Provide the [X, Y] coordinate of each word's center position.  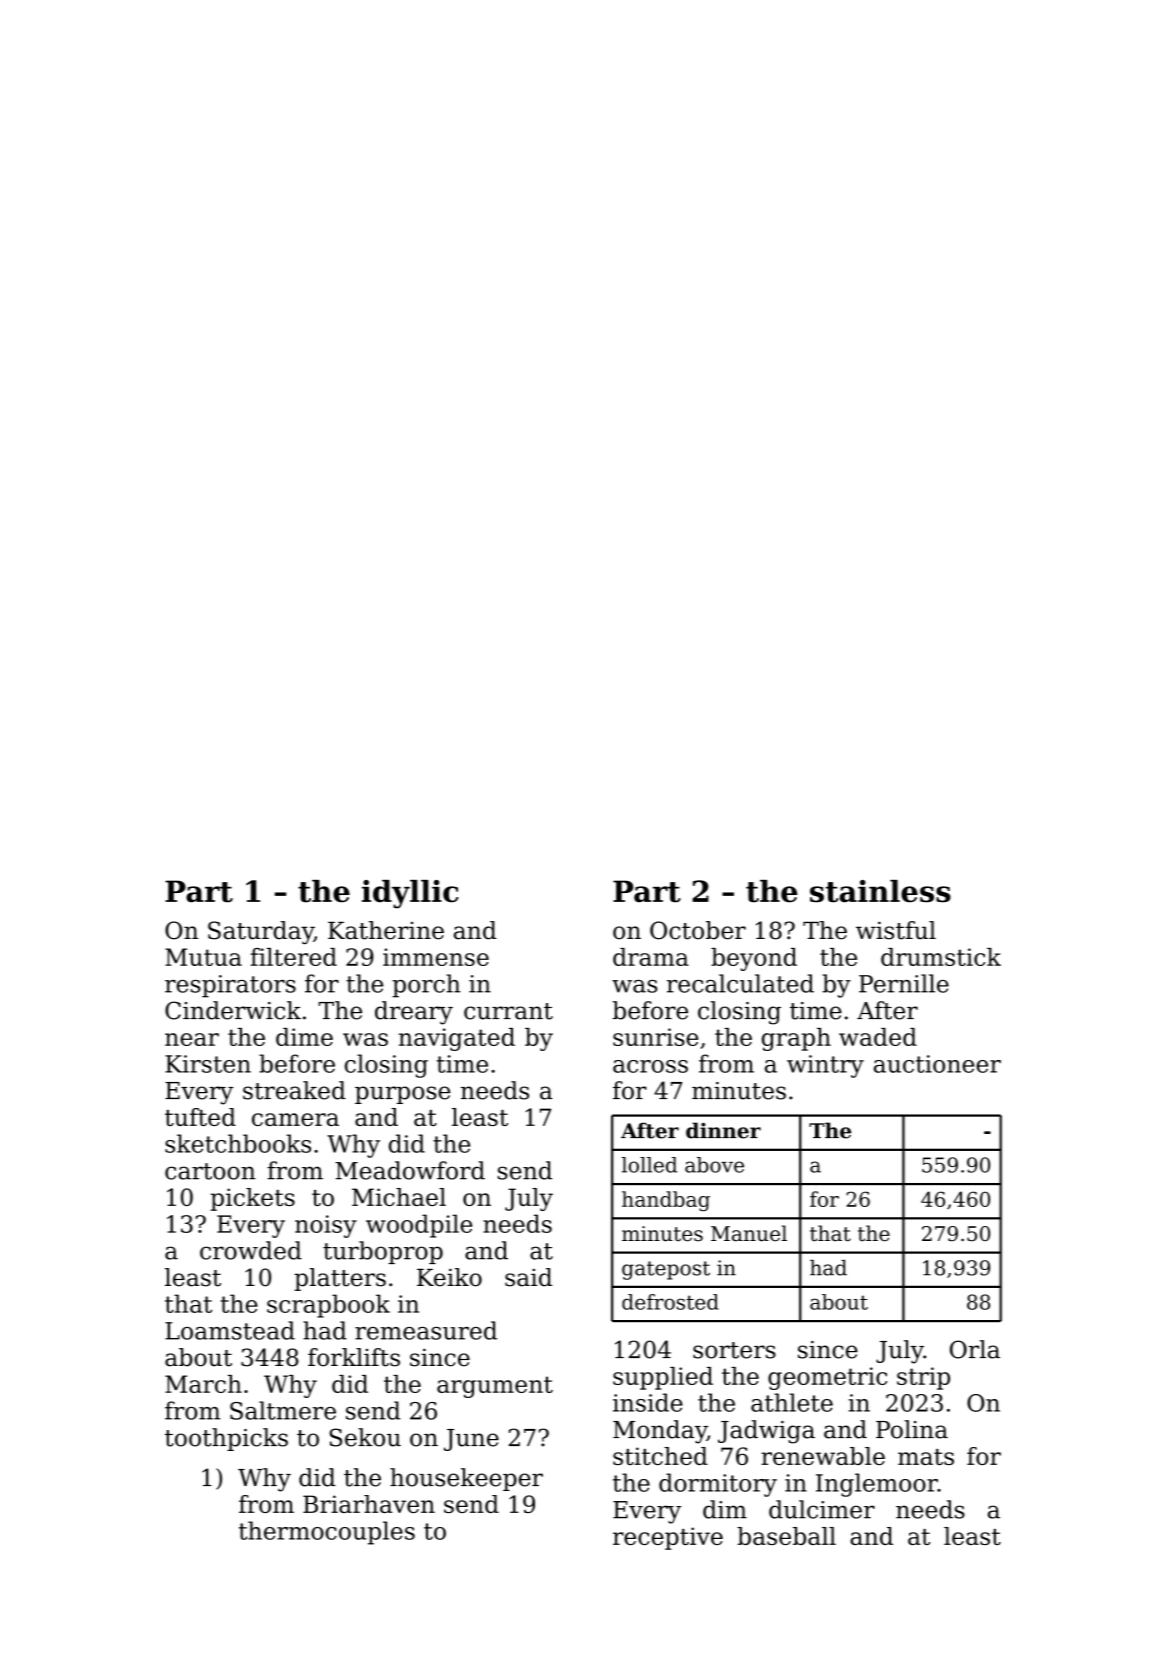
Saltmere [283, 1410]
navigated [457, 1039]
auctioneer [937, 1064]
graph [796, 1039]
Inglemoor [877, 1485]
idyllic [410, 894]
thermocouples [327, 1533]
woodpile [419, 1226]
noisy [326, 1226]
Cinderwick [233, 1010]
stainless [880, 891]
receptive [668, 1538]
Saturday [261, 932]
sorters [734, 1350]
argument [495, 1387]
